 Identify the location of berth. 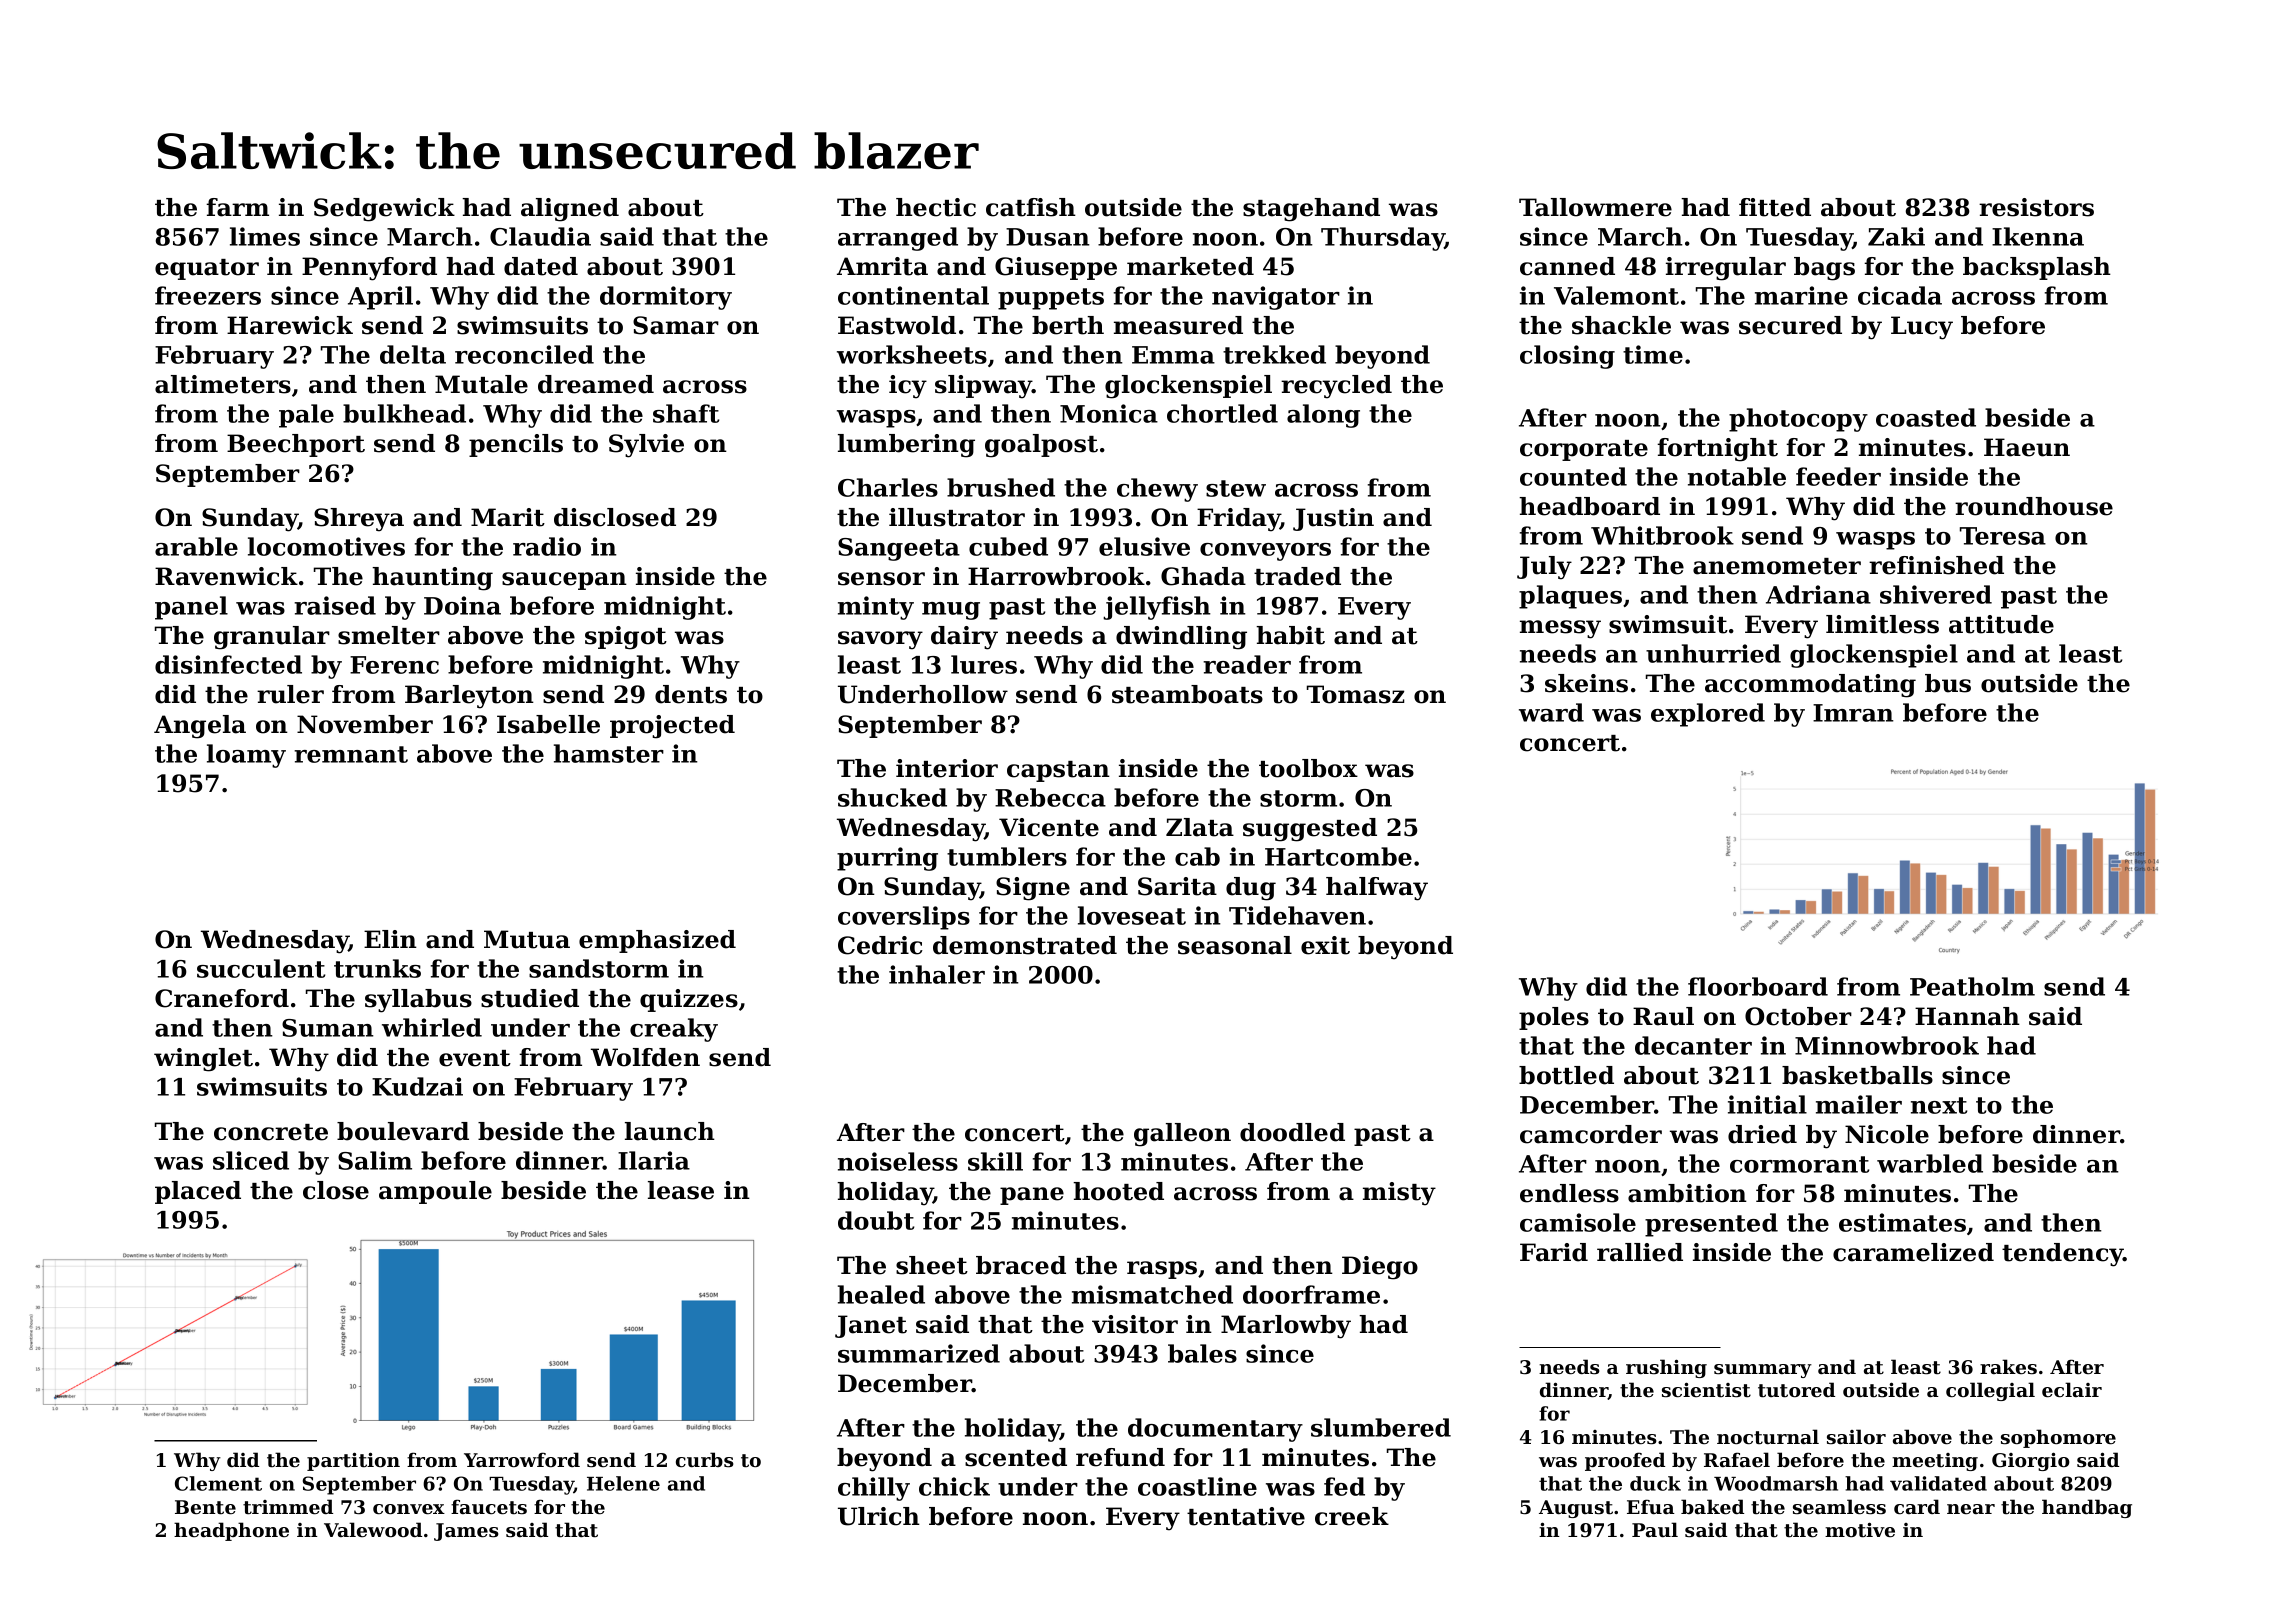
(1068, 325).
